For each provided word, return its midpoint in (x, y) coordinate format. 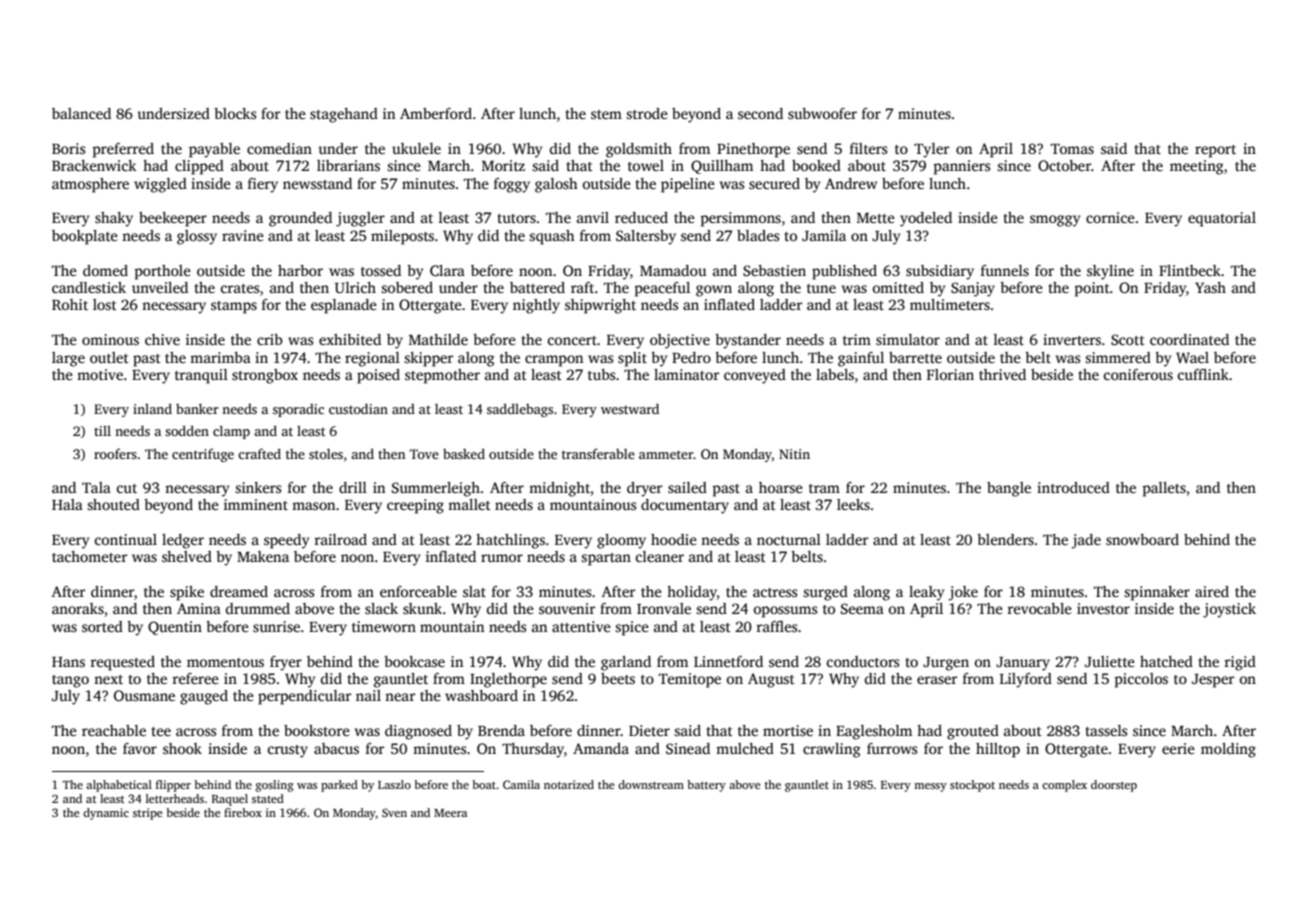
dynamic (106, 814)
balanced (81, 113)
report (1215, 151)
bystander (748, 341)
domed (105, 270)
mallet (469, 504)
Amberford (436, 113)
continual (126, 539)
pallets (1164, 489)
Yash (1210, 287)
